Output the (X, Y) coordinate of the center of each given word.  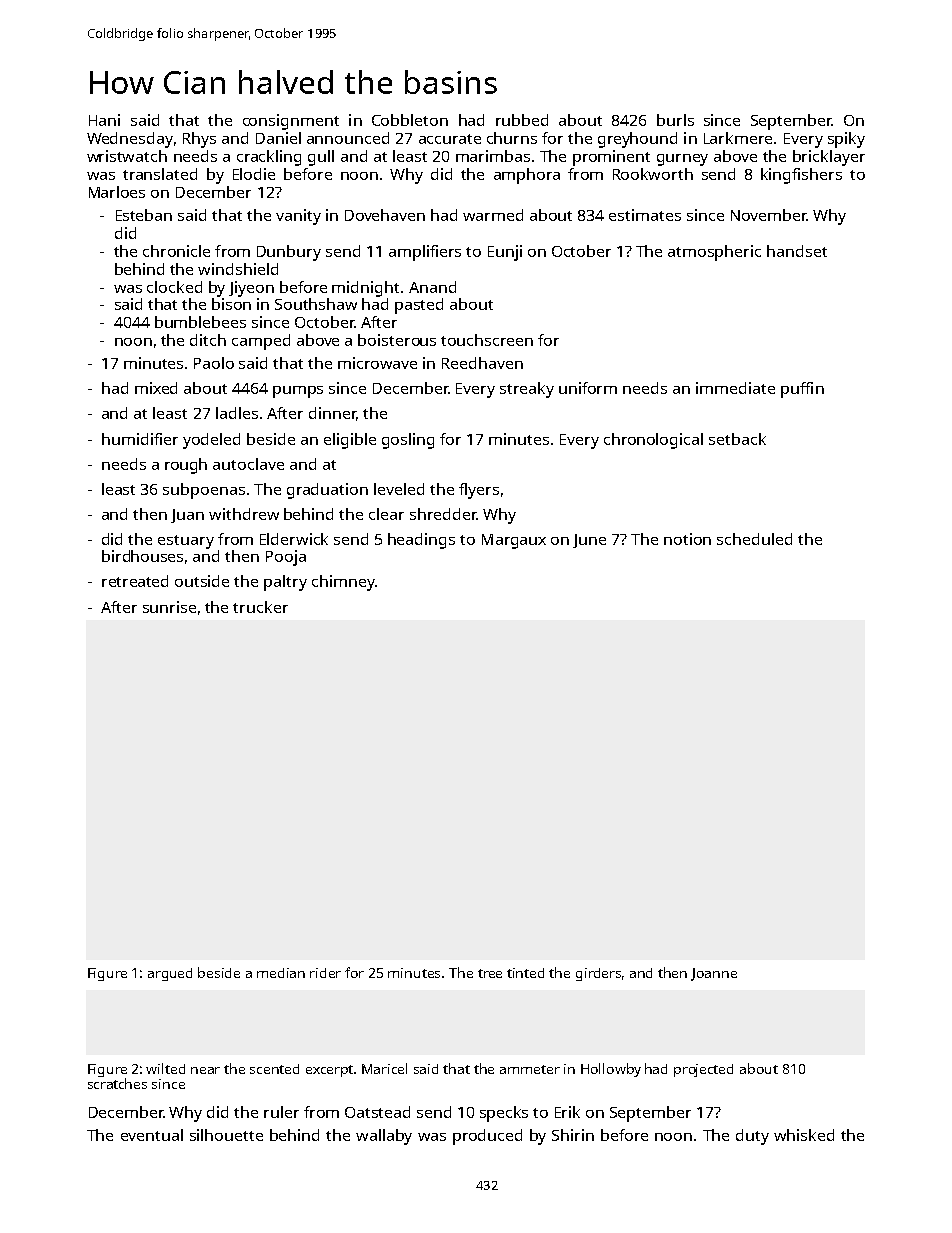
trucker (260, 607)
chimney (343, 583)
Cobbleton (410, 120)
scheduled (754, 539)
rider (325, 973)
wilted (165, 1068)
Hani (104, 120)
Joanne (714, 974)
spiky (846, 140)
